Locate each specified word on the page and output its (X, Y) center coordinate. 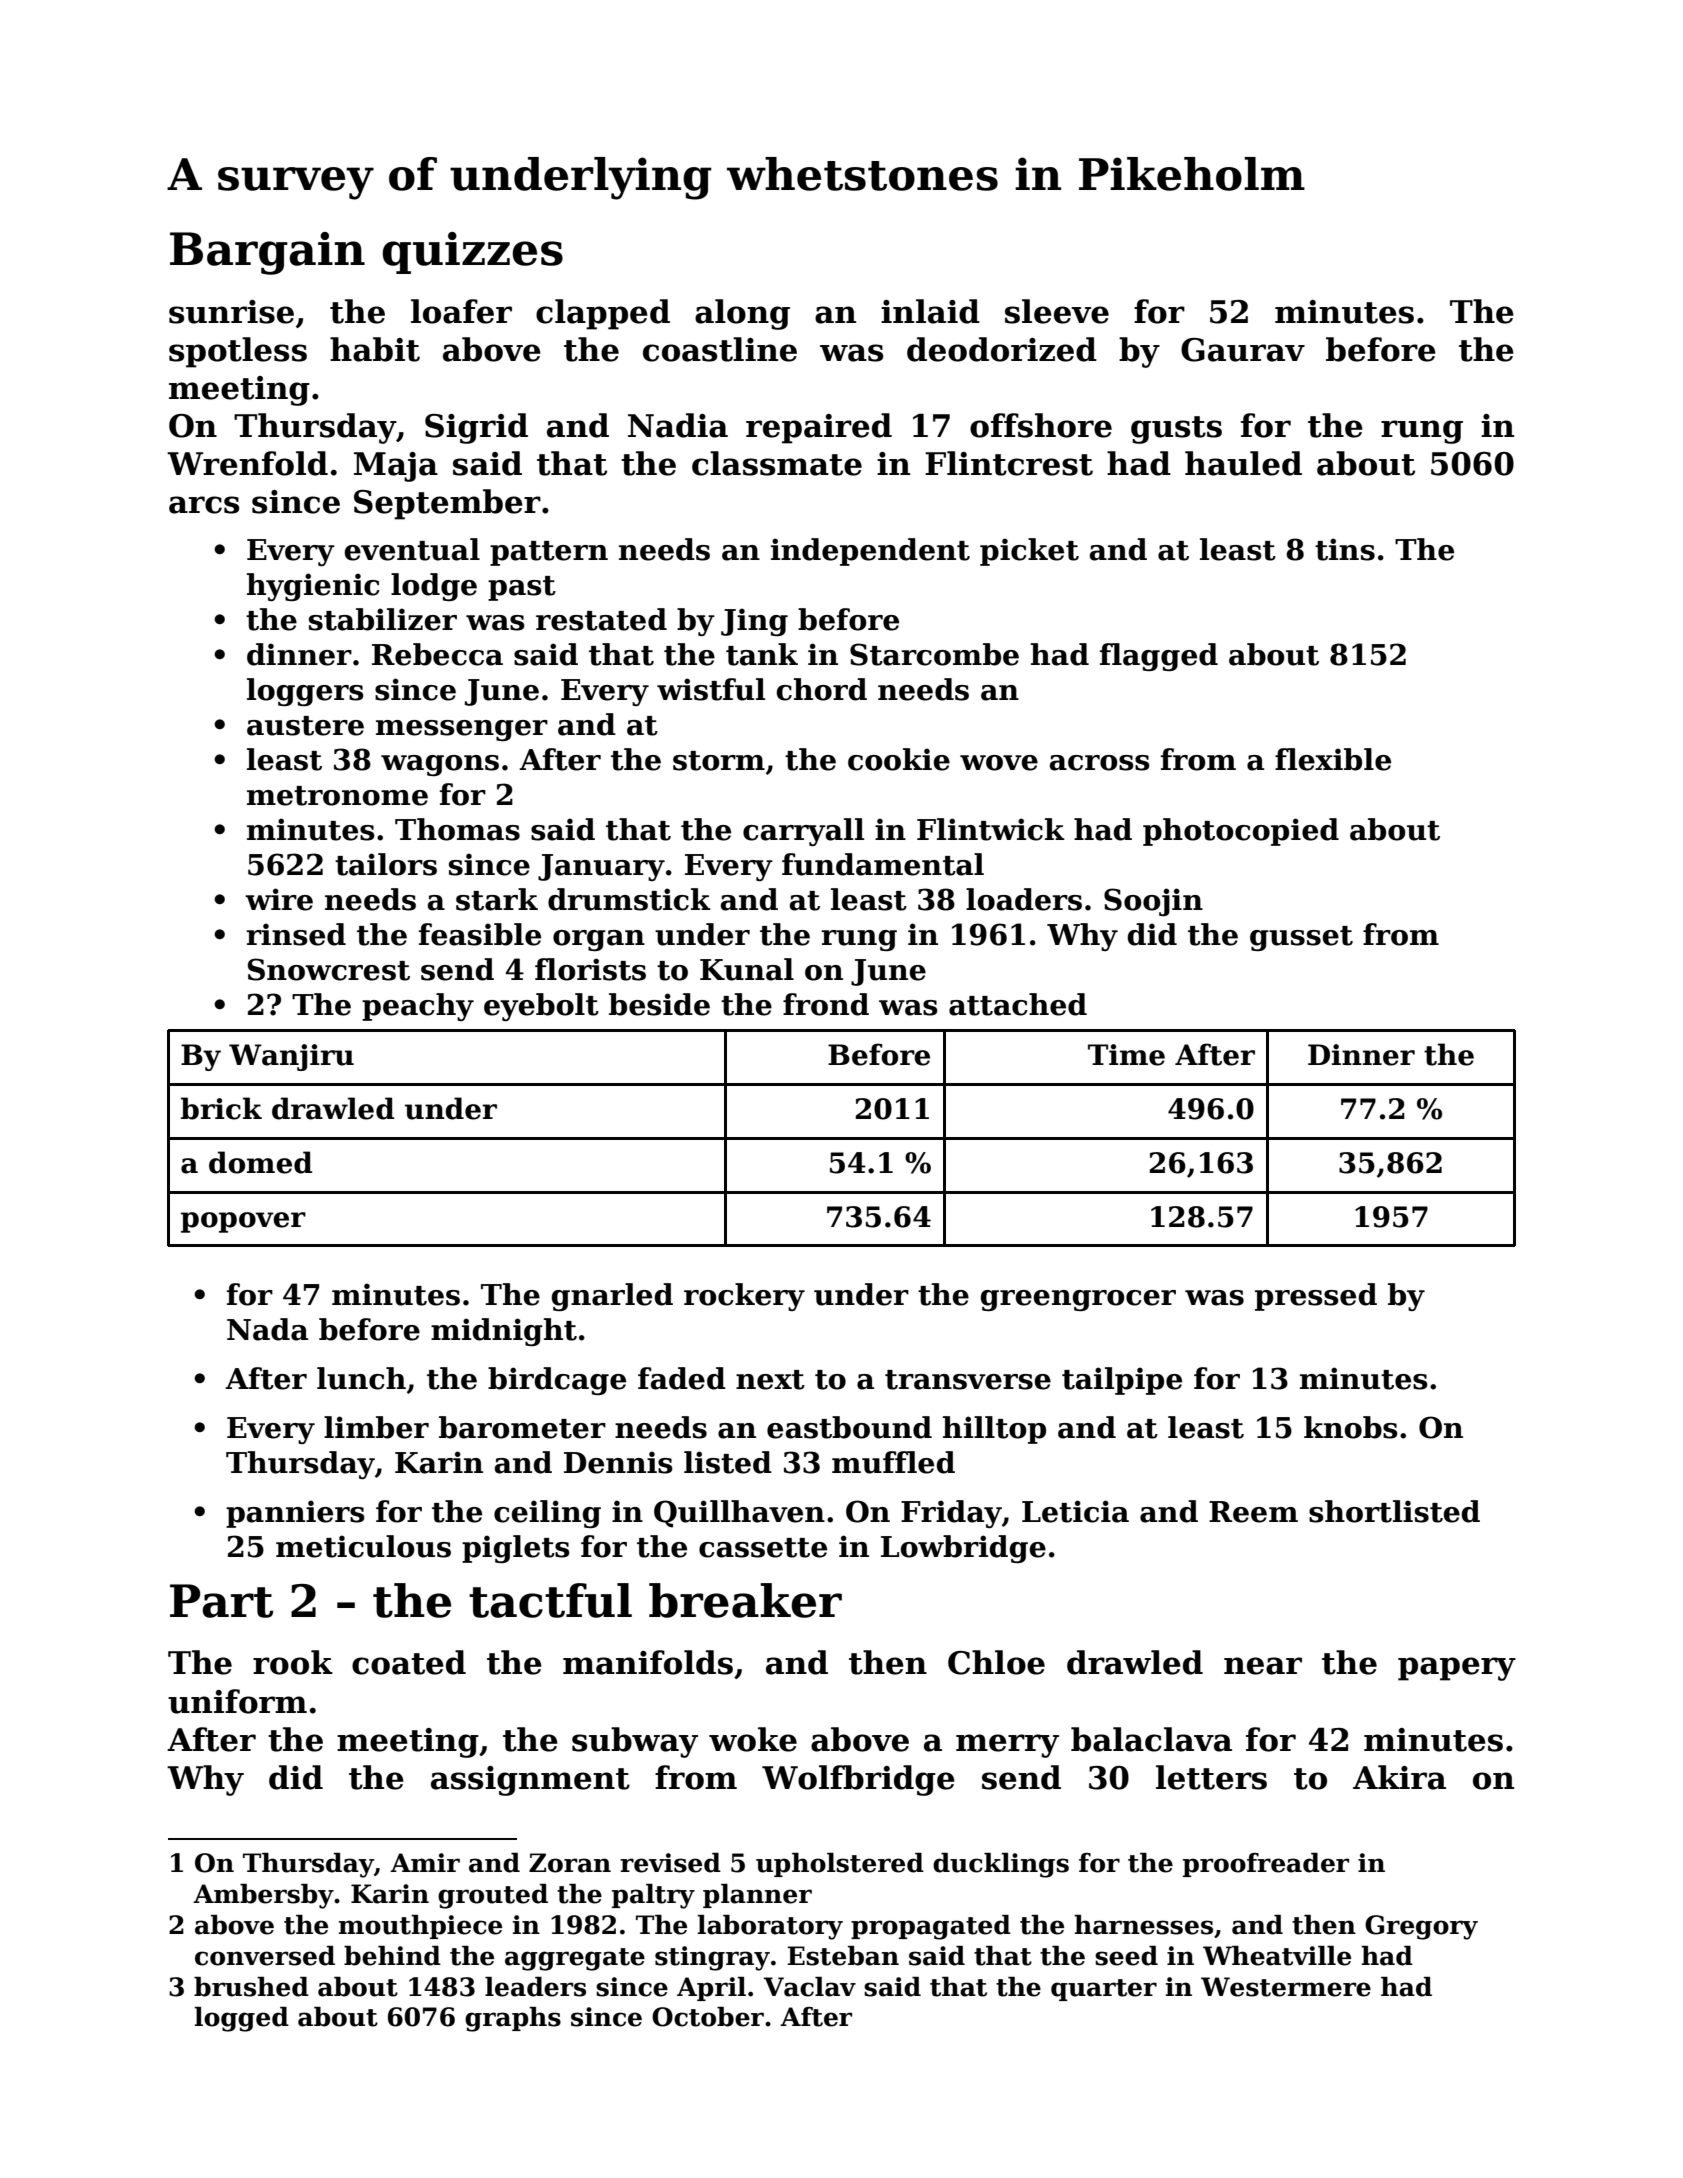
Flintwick (991, 829)
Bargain (267, 253)
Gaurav (1243, 350)
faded (682, 1378)
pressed (1316, 1297)
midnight (504, 1332)
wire (279, 899)
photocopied (1241, 832)
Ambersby (263, 1896)
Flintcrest (1009, 463)
